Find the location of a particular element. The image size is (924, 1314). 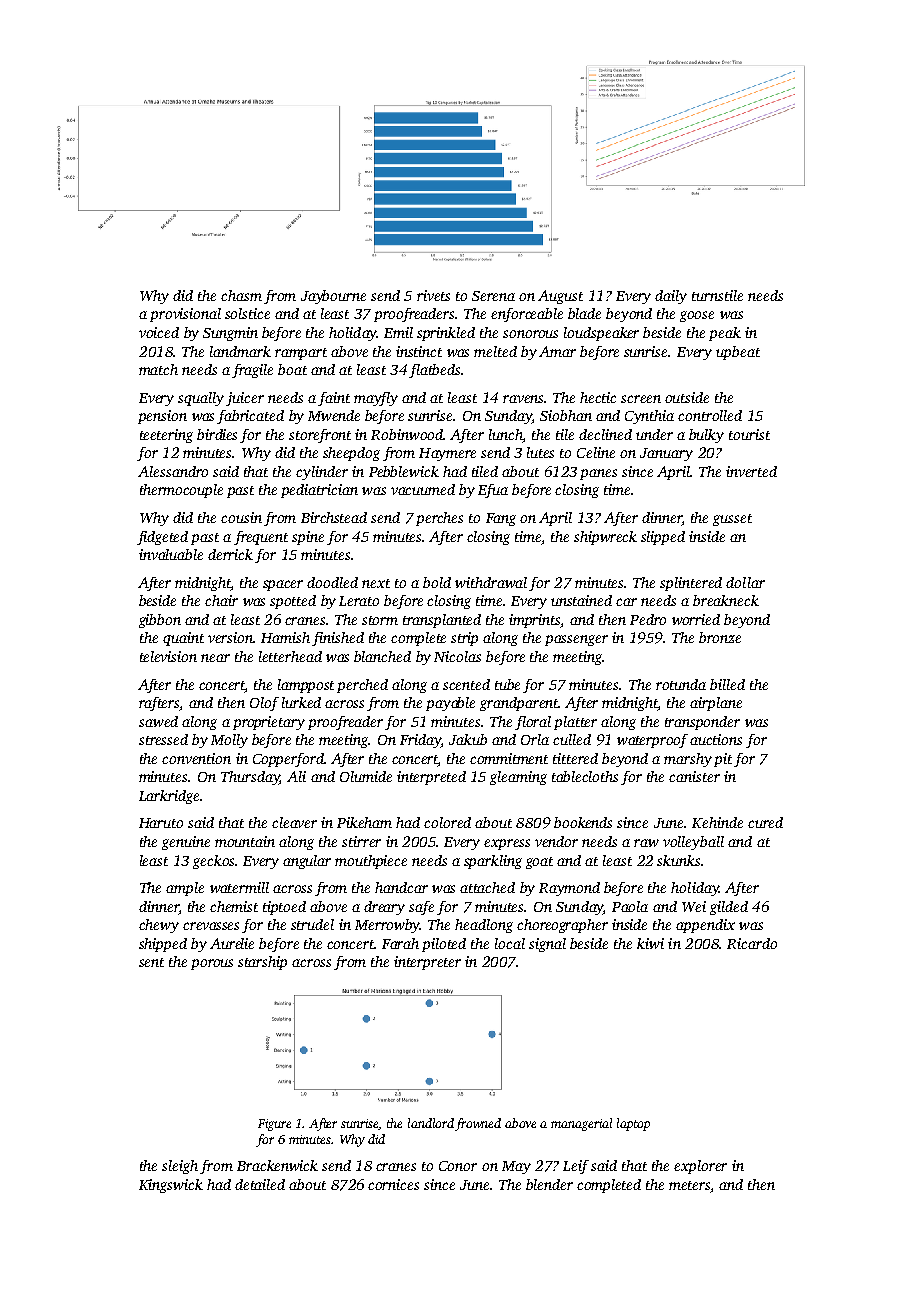

Wei is located at coordinates (694, 906).
